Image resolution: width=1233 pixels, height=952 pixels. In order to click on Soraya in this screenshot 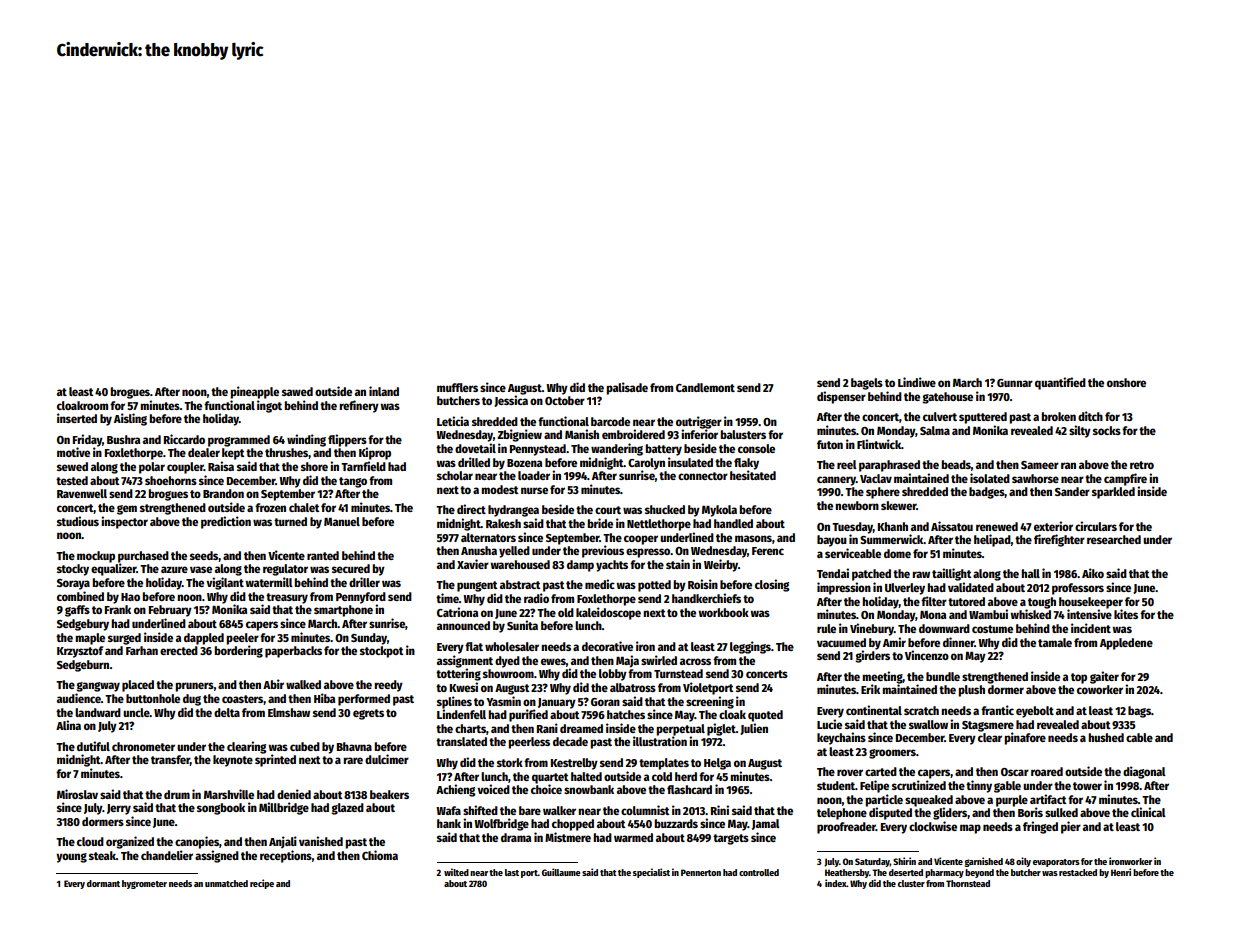, I will do `click(73, 584)`.
